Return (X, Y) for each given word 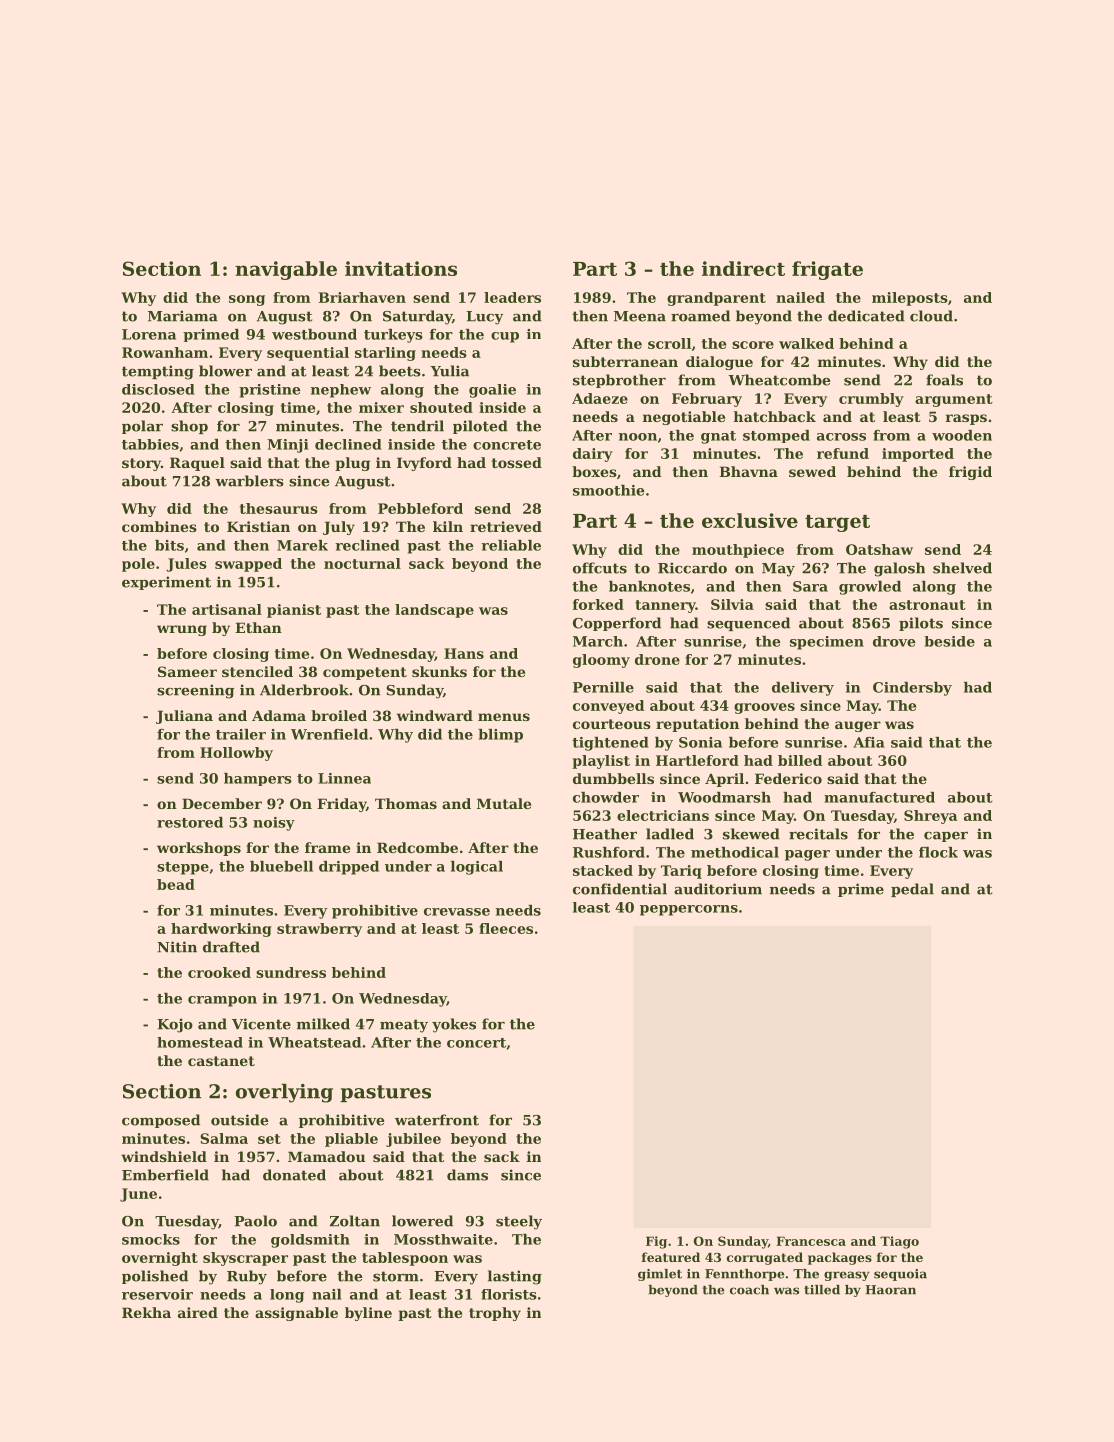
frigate (827, 270)
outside (240, 1120)
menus (504, 717)
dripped (349, 868)
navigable (286, 270)
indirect (743, 268)
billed (800, 760)
